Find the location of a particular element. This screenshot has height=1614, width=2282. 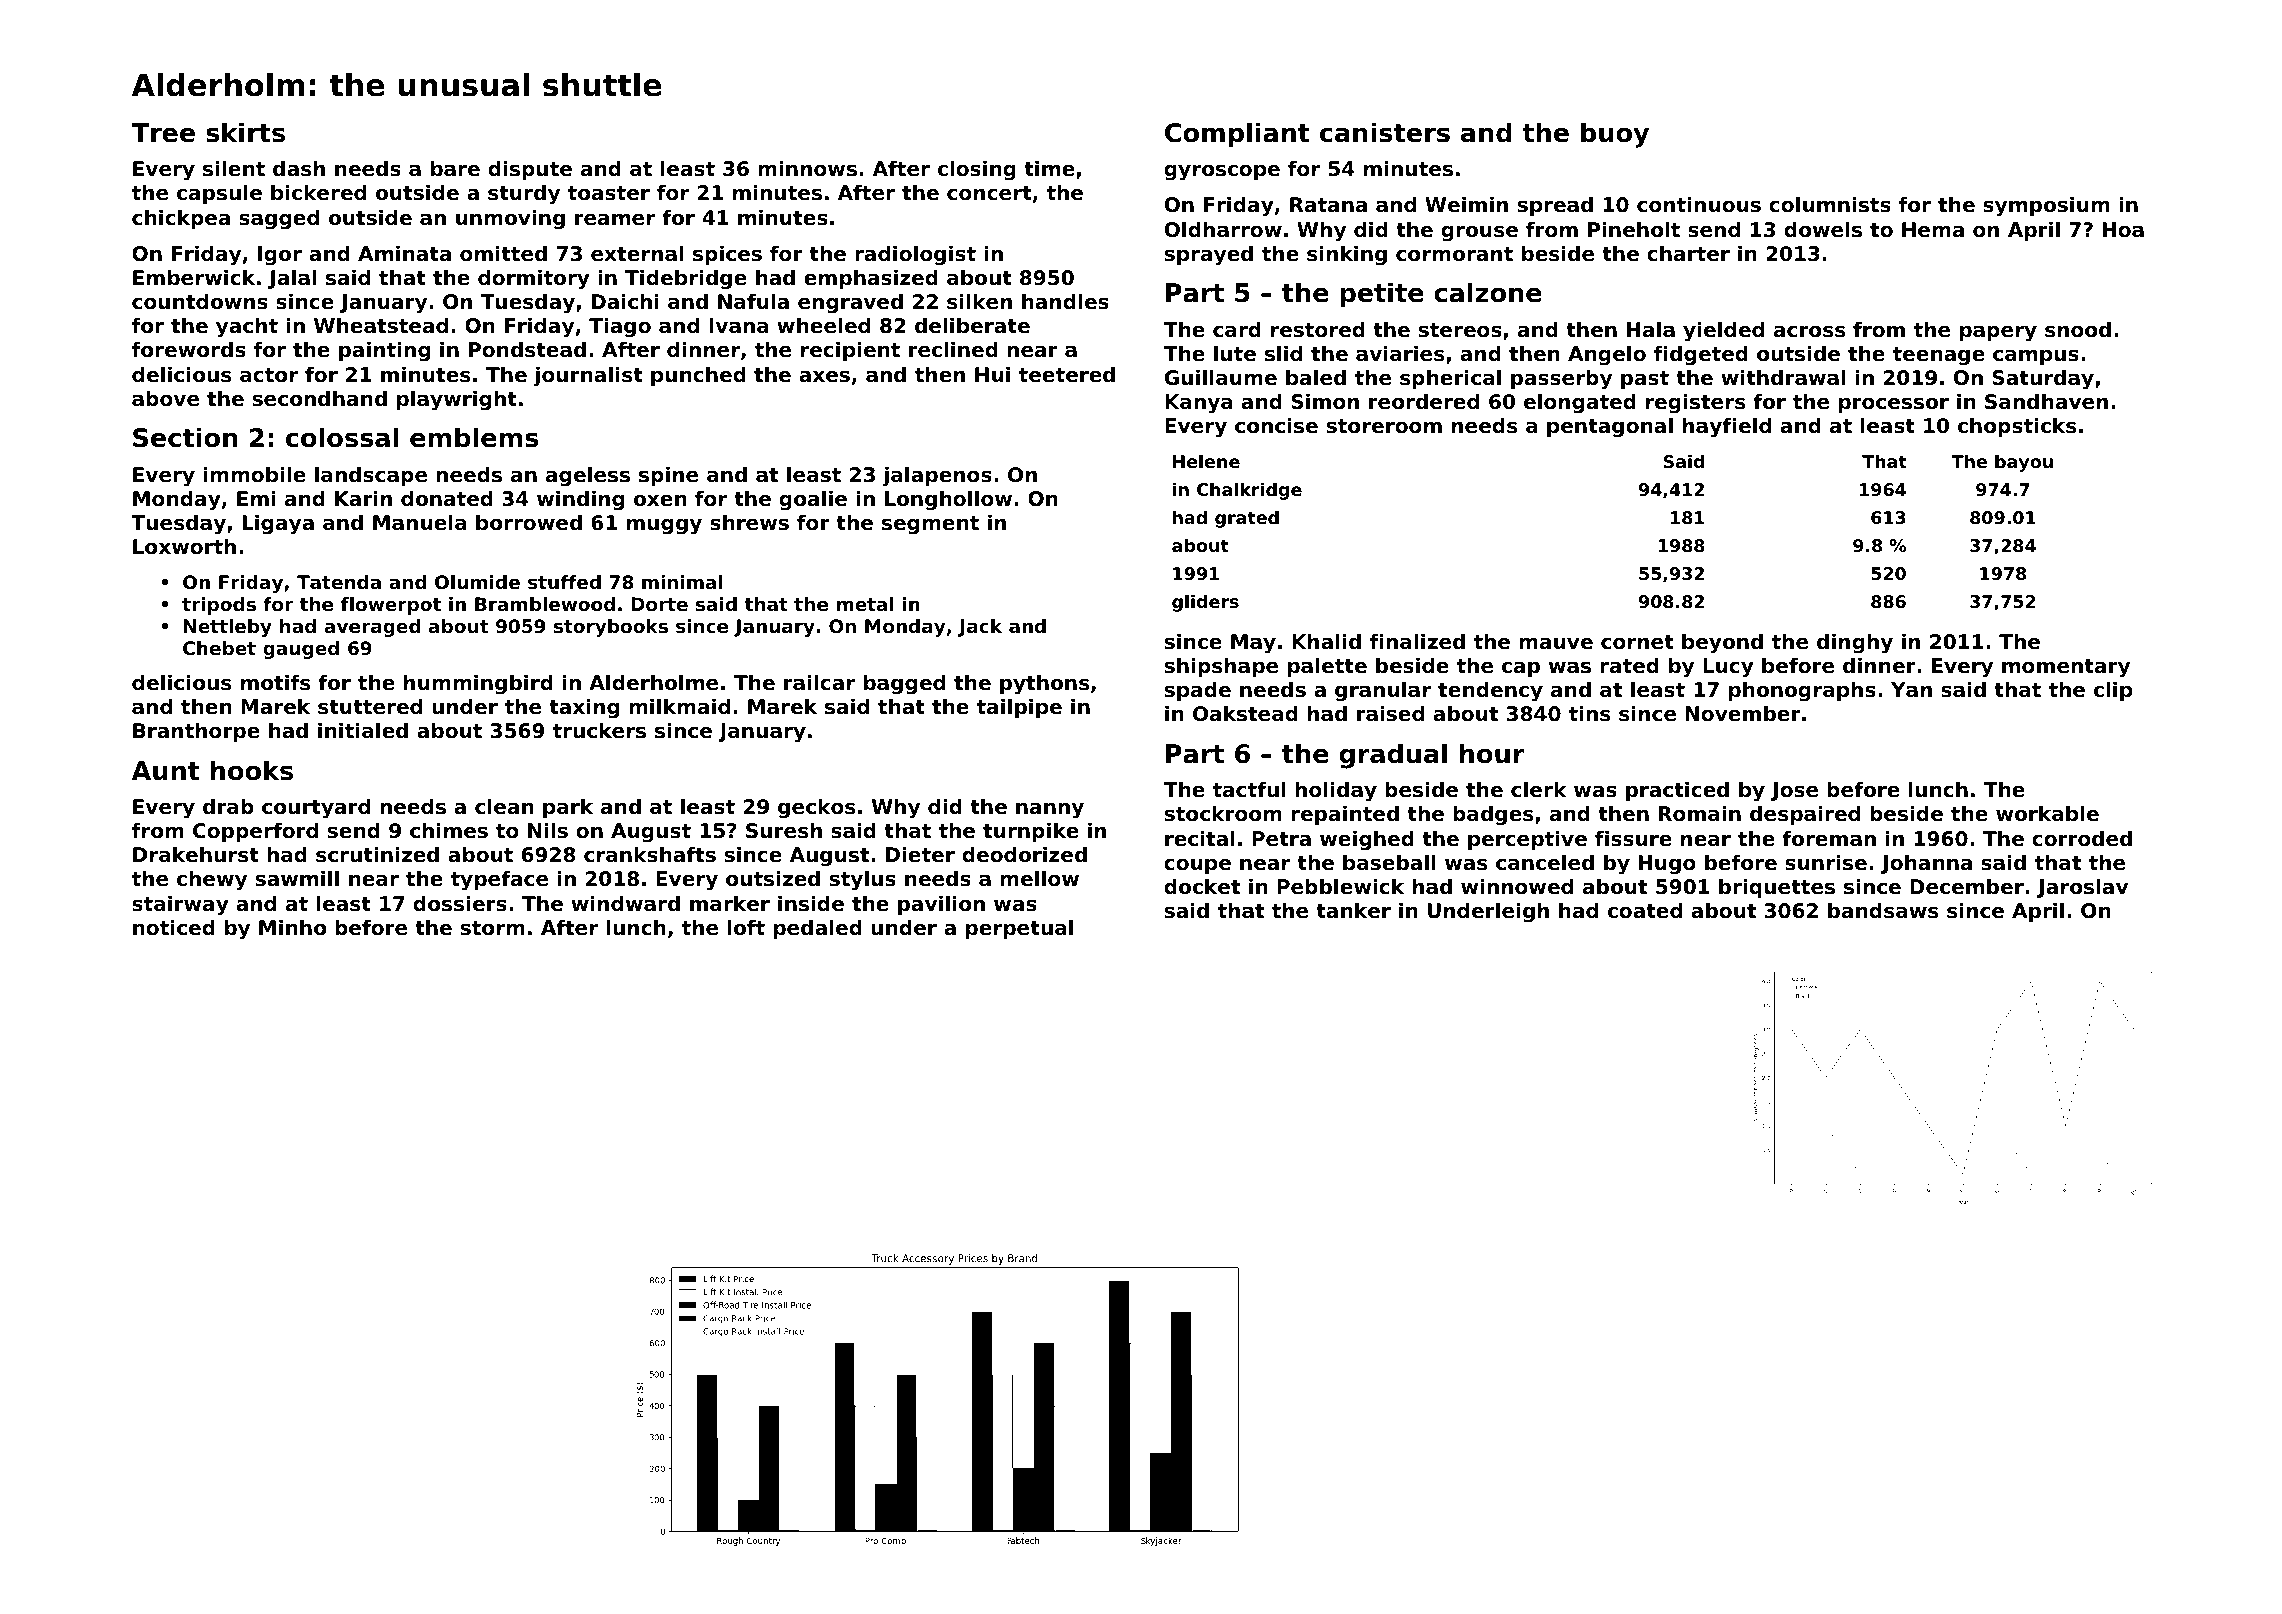

clip is located at coordinates (2113, 691).
